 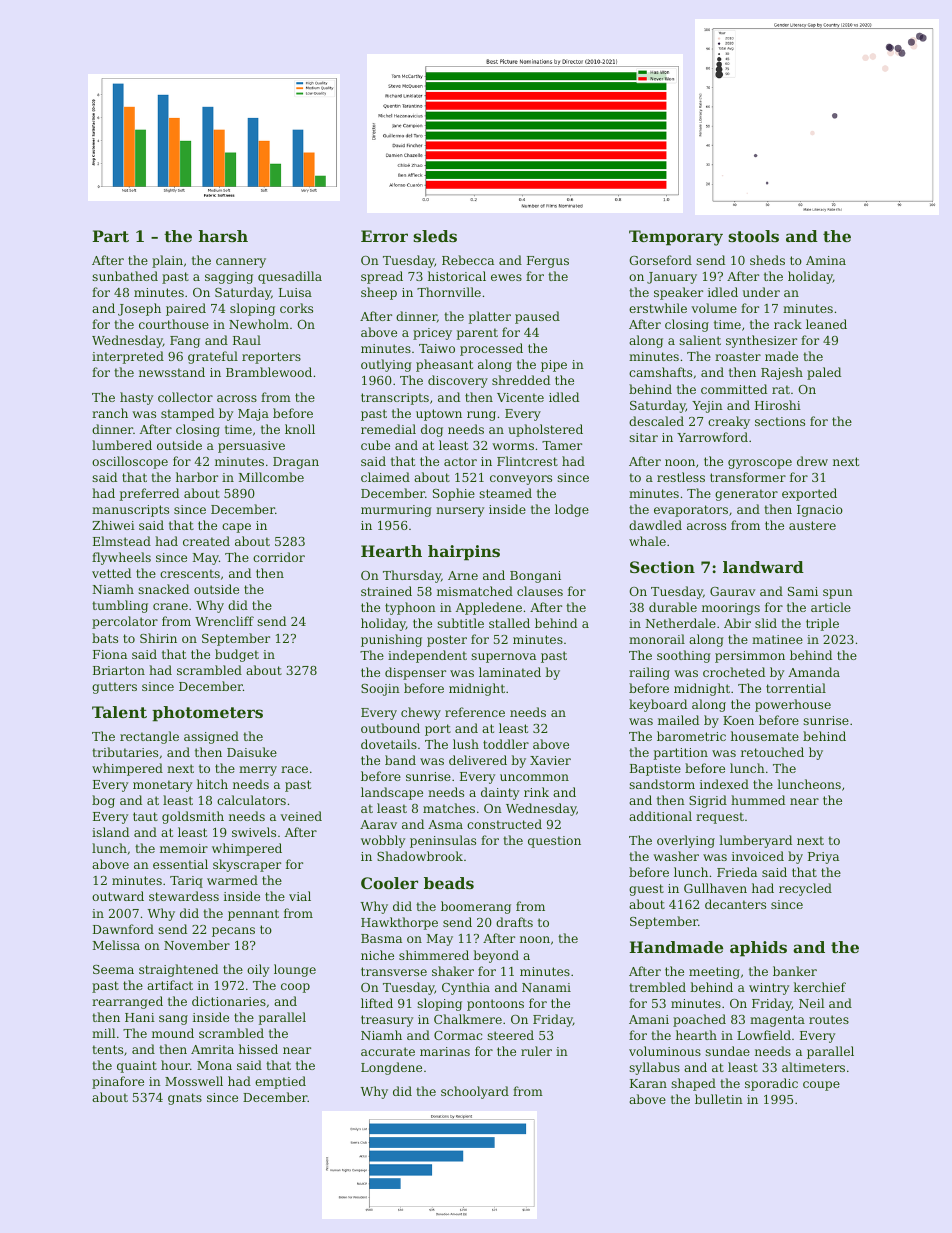 I want to click on Temporary, so click(x=676, y=238).
